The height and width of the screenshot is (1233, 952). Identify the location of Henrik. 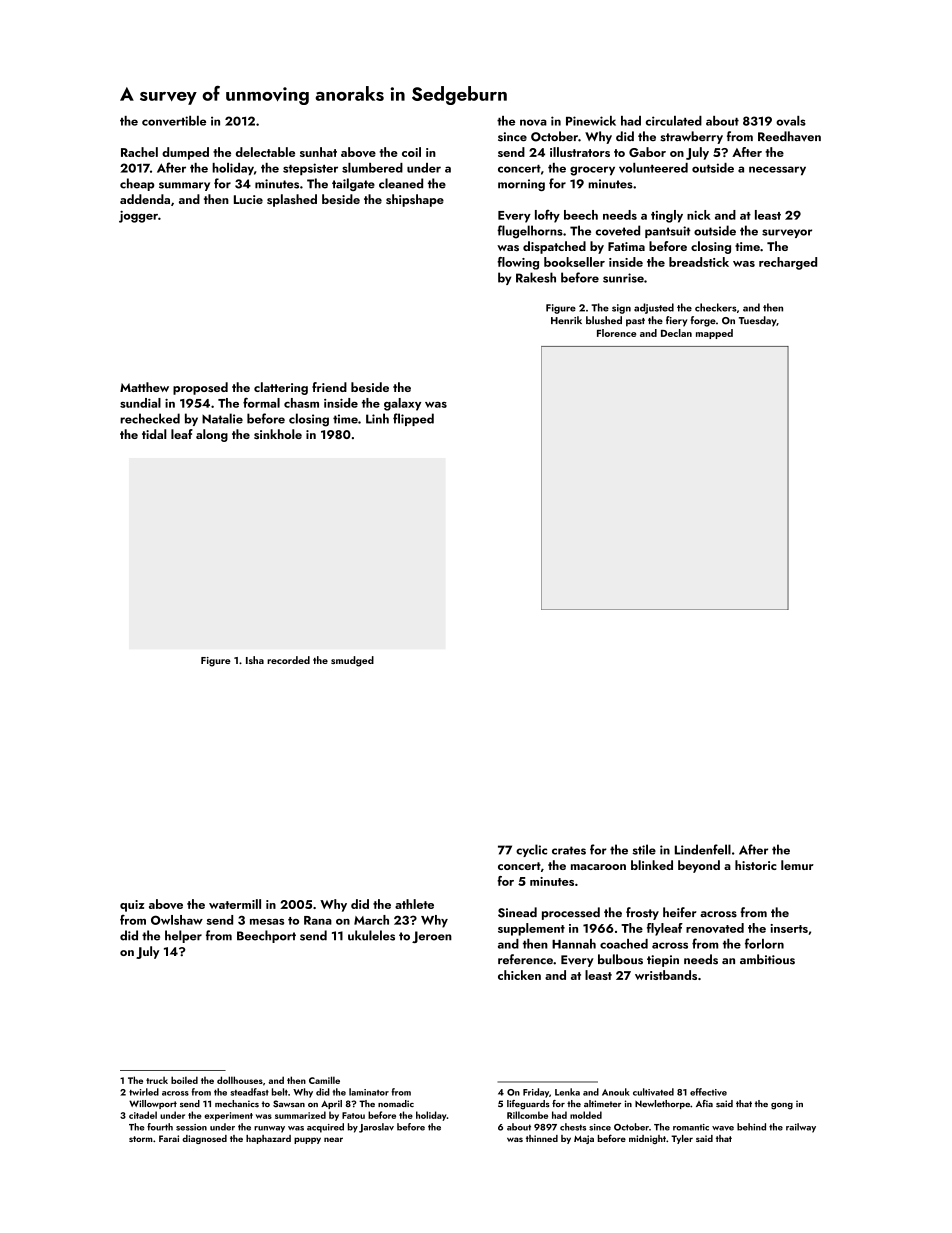
(566, 320).
